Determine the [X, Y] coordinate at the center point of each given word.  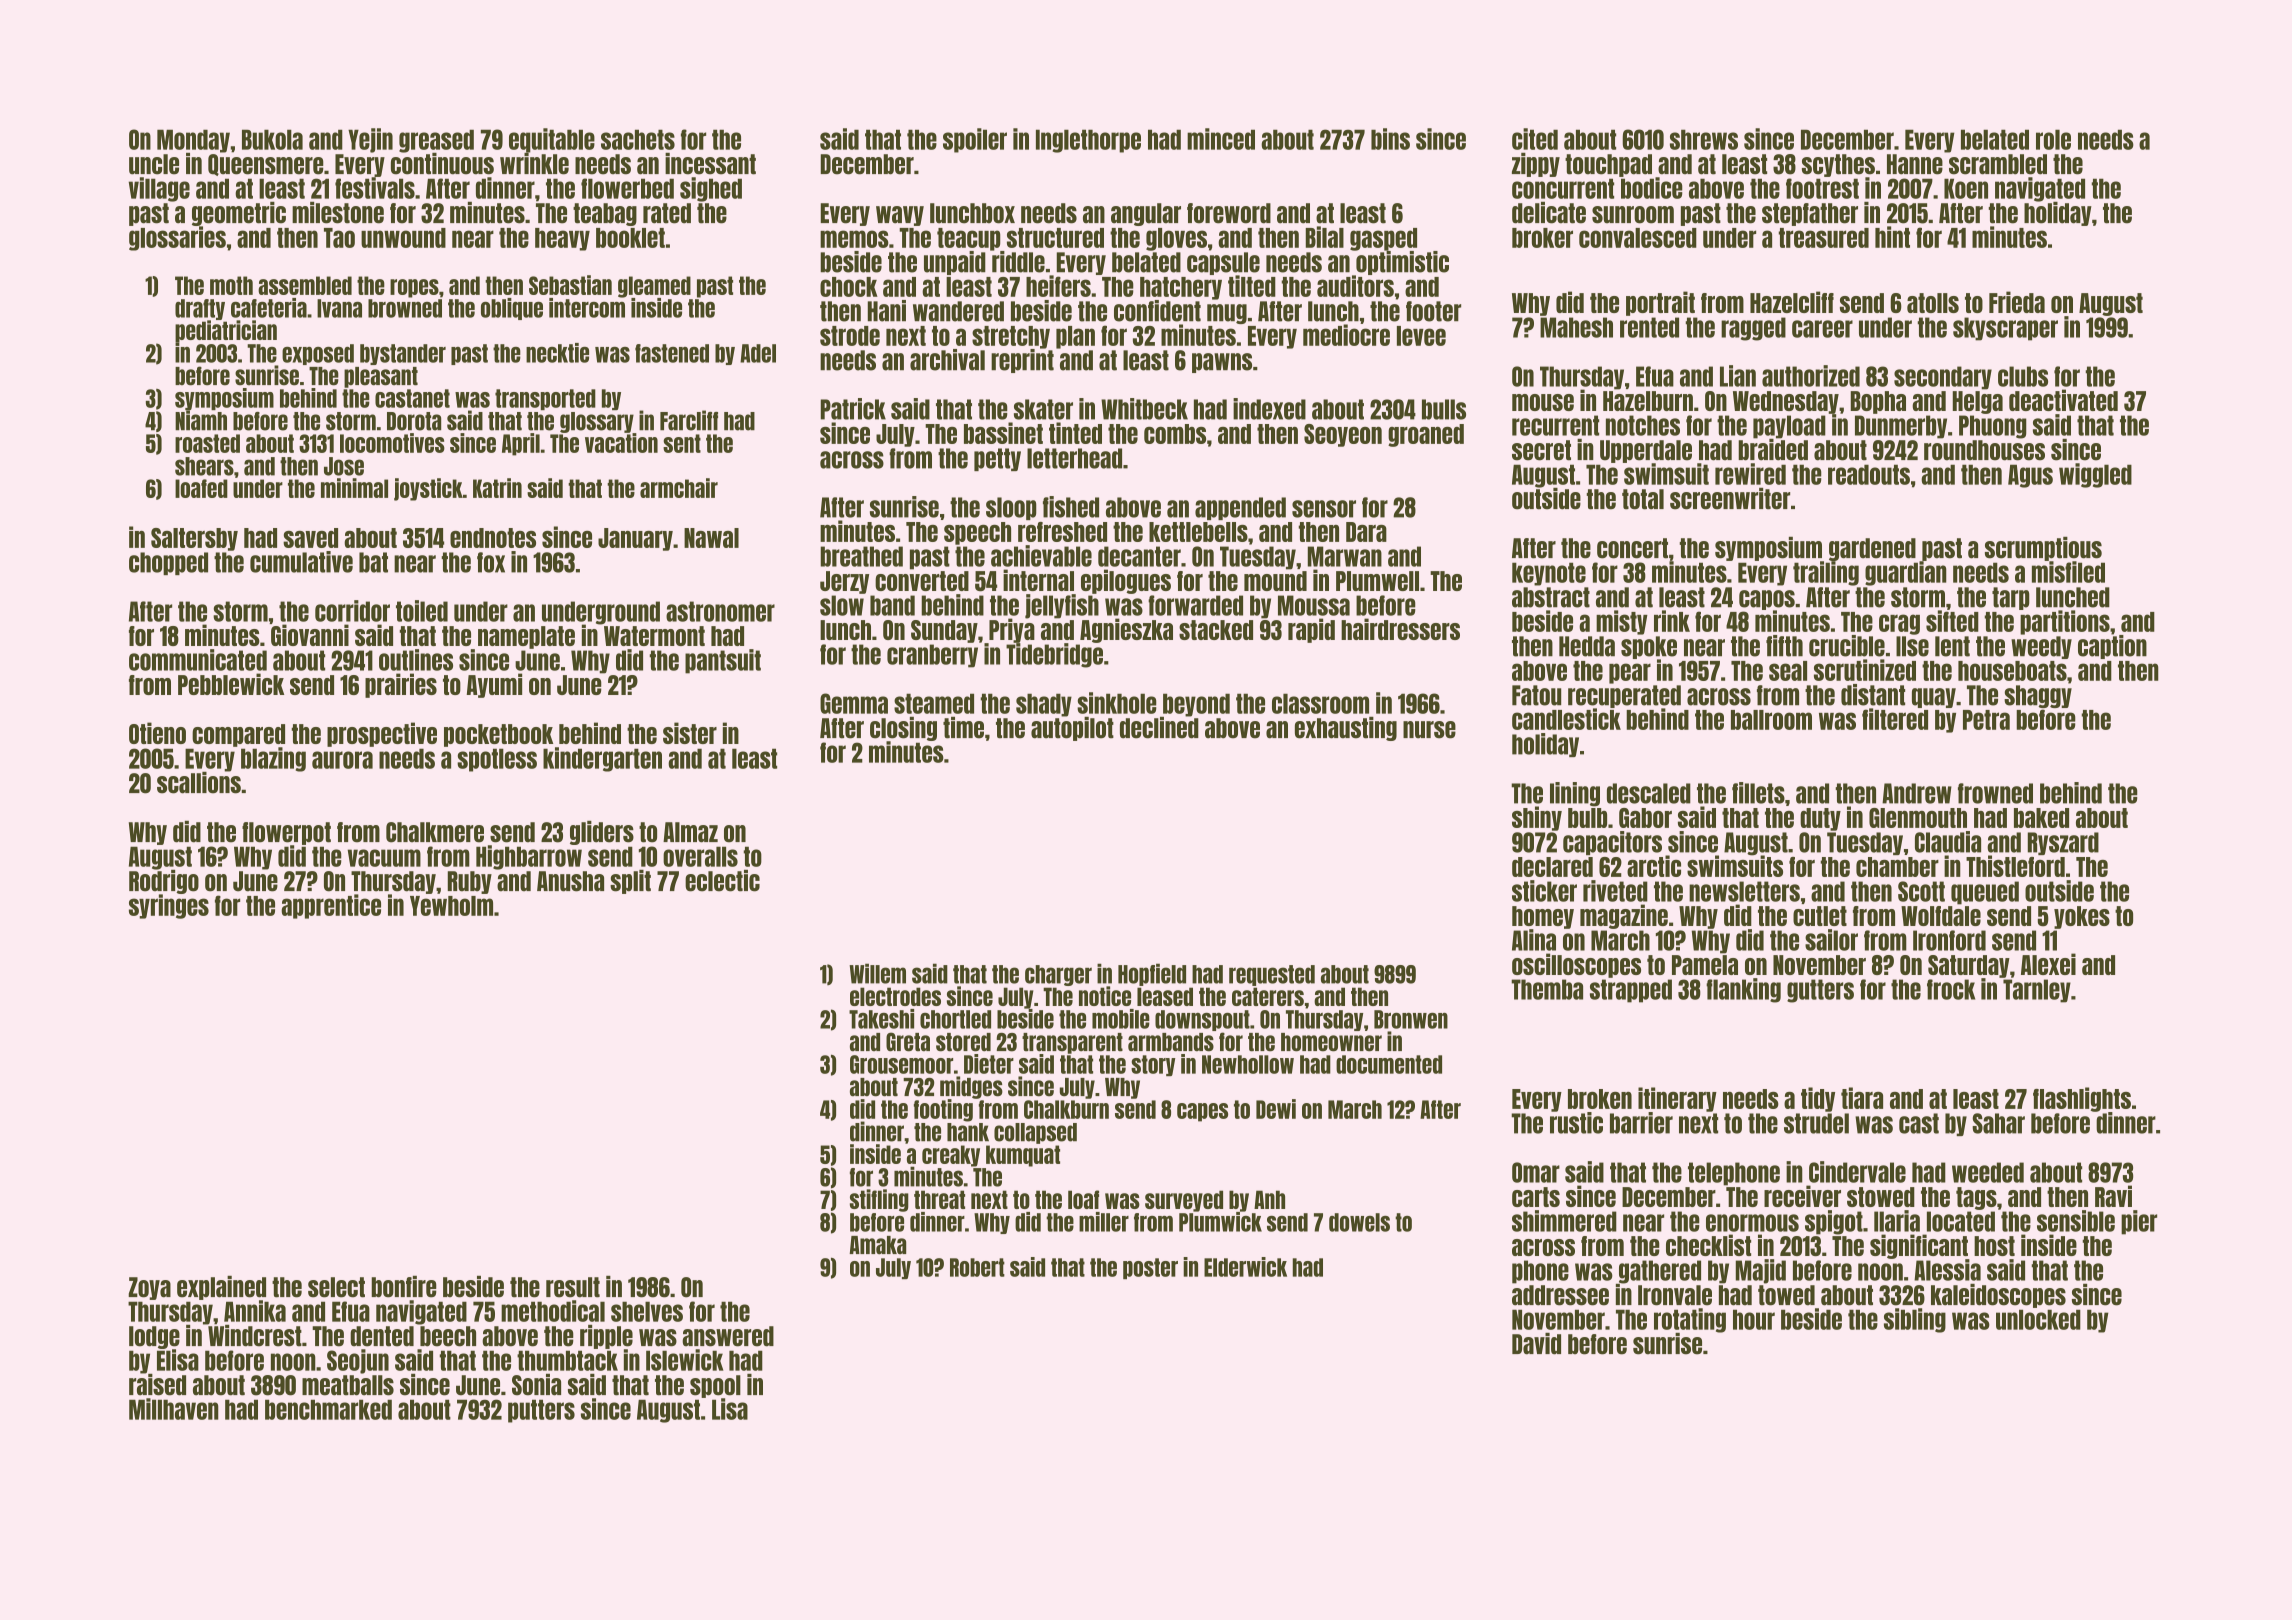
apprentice [331, 906]
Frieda [2017, 302]
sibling [1915, 1320]
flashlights [2082, 1099]
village [159, 189]
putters [541, 1411]
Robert [977, 1267]
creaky [951, 1156]
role [2053, 139]
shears [204, 466]
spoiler [975, 140]
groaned [1426, 435]
